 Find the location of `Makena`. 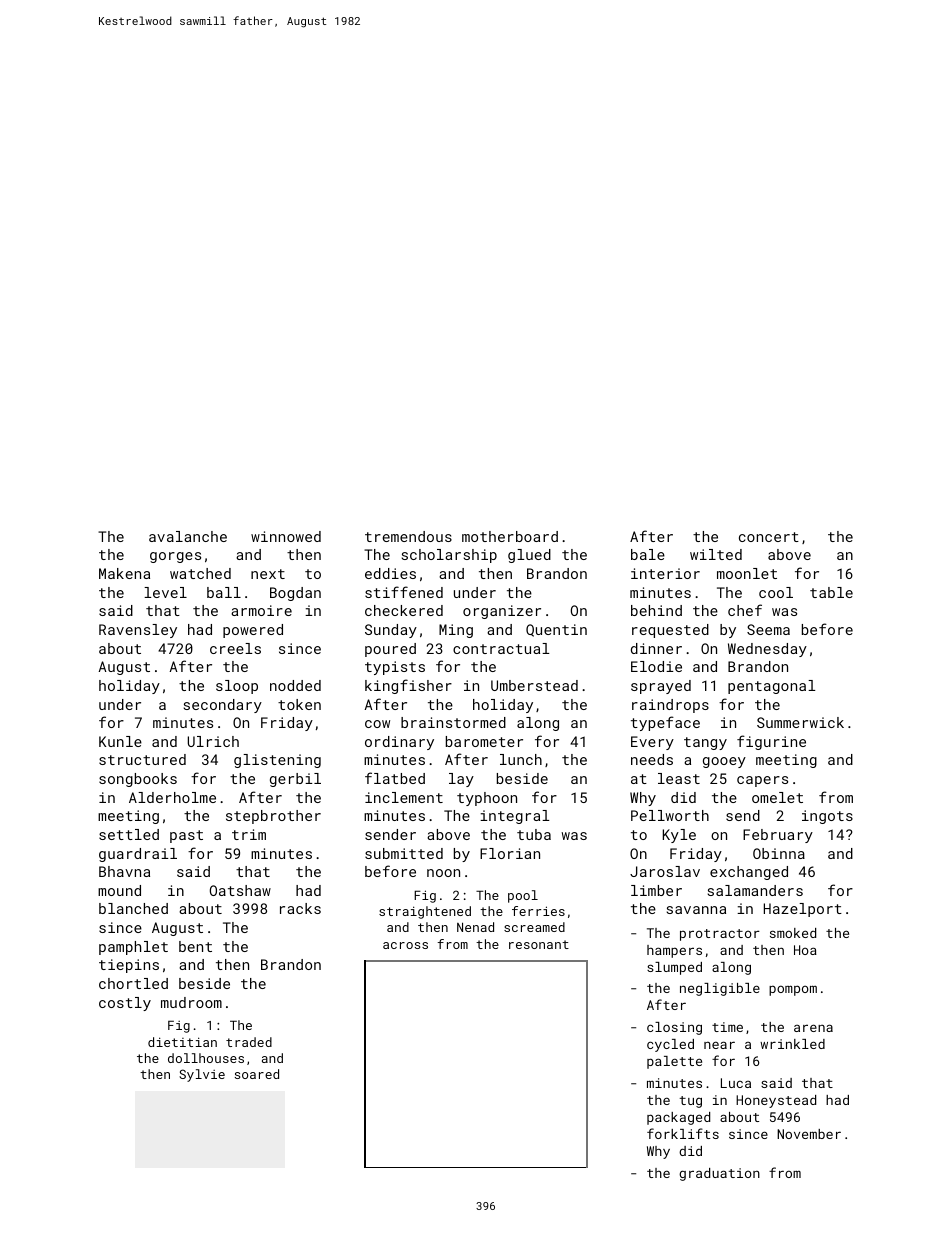

Makena is located at coordinates (124, 573).
